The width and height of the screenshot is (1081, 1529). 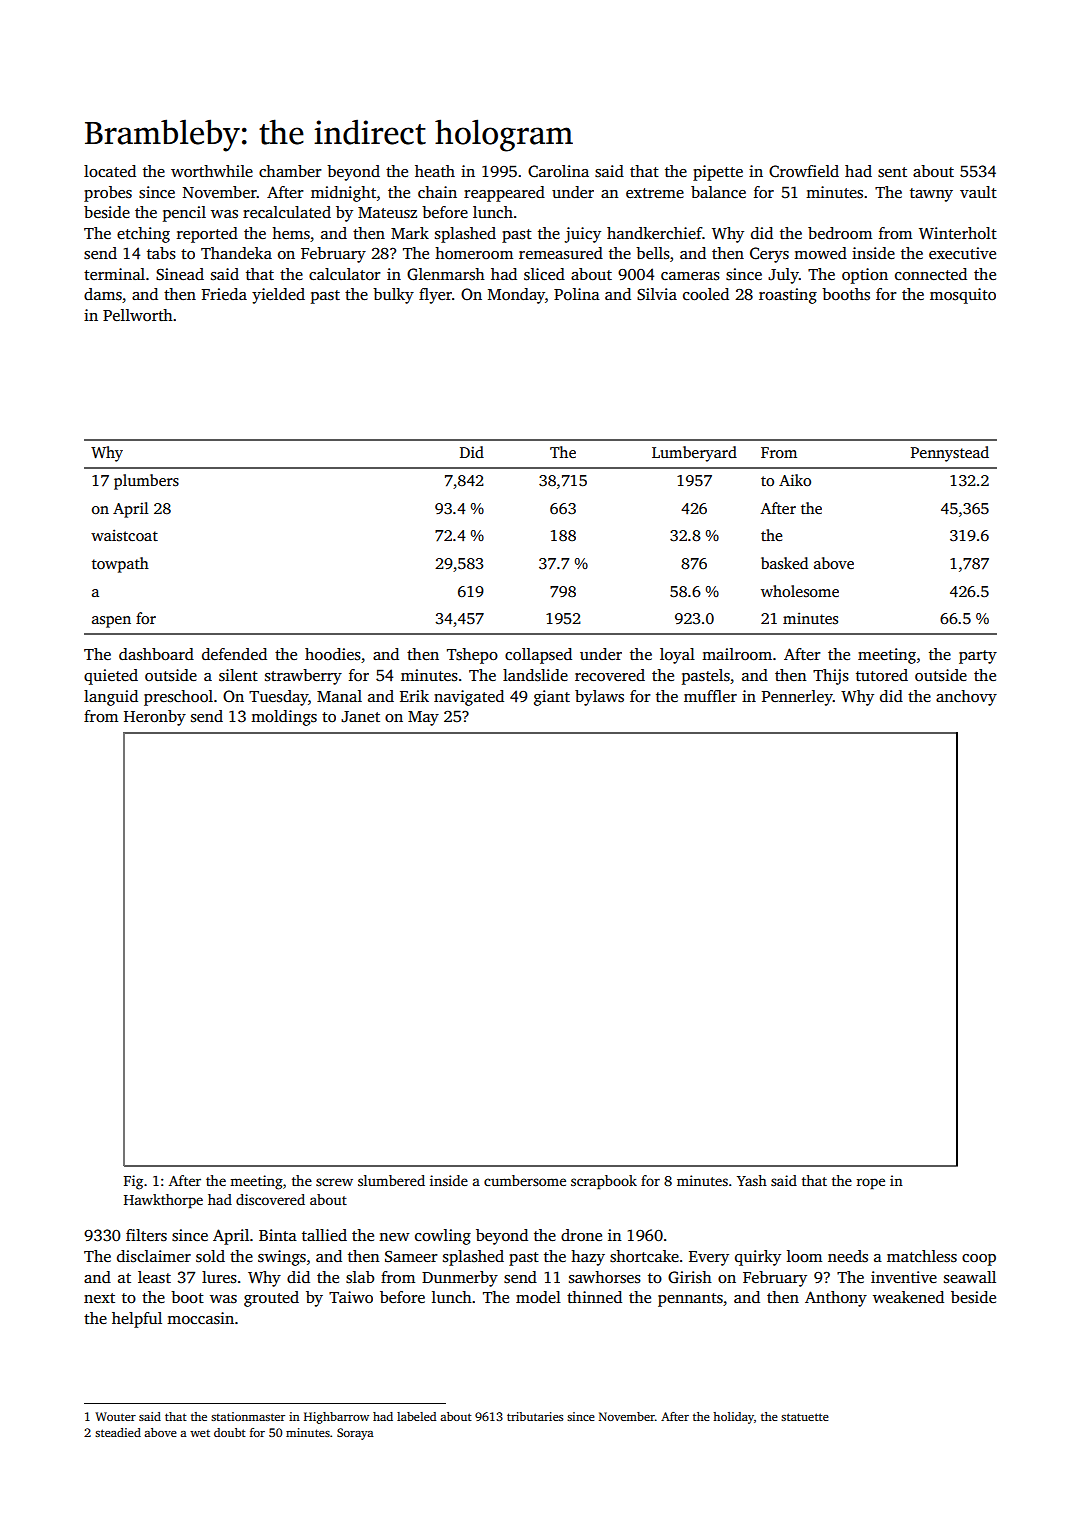 I want to click on May, so click(x=423, y=718).
